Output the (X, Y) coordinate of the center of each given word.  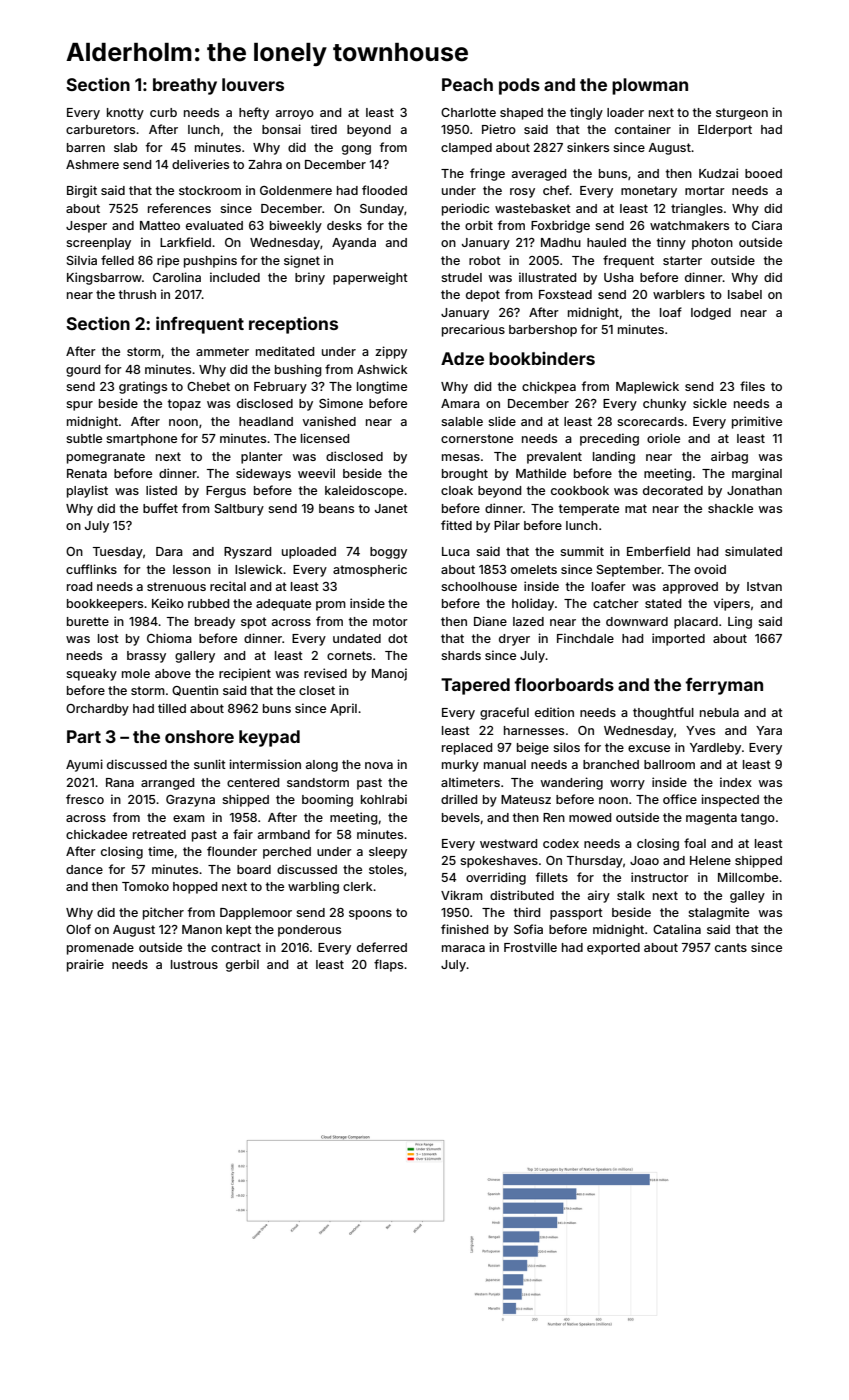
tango (758, 819)
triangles (697, 209)
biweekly (296, 226)
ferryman (724, 686)
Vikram (462, 895)
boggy (388, 553)
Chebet (208, 386)
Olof (78, 929)
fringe (487, 174)
